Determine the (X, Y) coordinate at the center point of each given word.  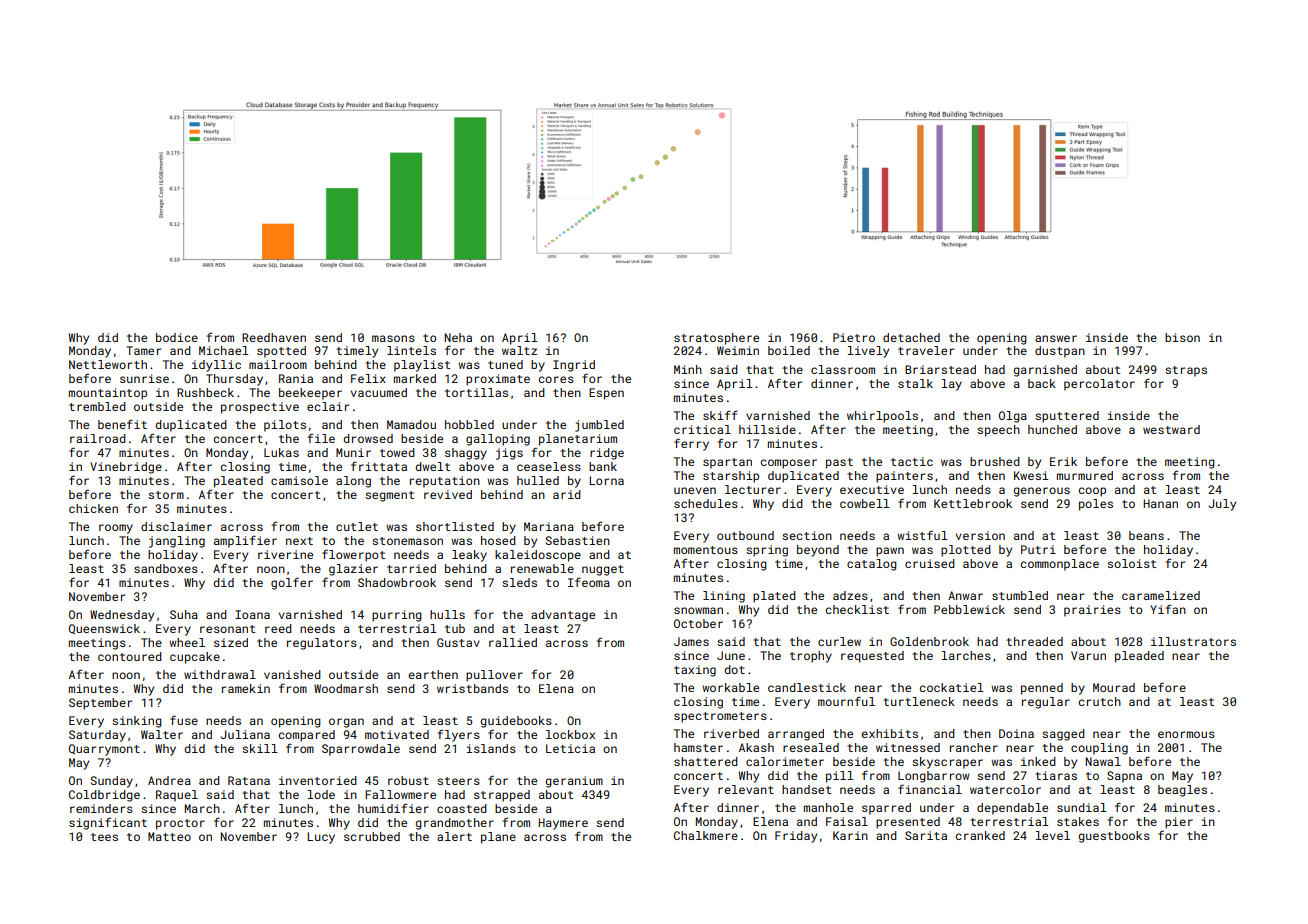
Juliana (245, 734)
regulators (322, 644)
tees (104, 837)
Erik (1063, 461)
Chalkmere (706, 835)
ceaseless (549, 466)
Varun (1088, 655)
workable (730, 687)
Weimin (738, 350)
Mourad (1114, 687)
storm (166, 495)
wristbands (472, 688)
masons (393, 338)
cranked (980, 835)
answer (1056, 338)
